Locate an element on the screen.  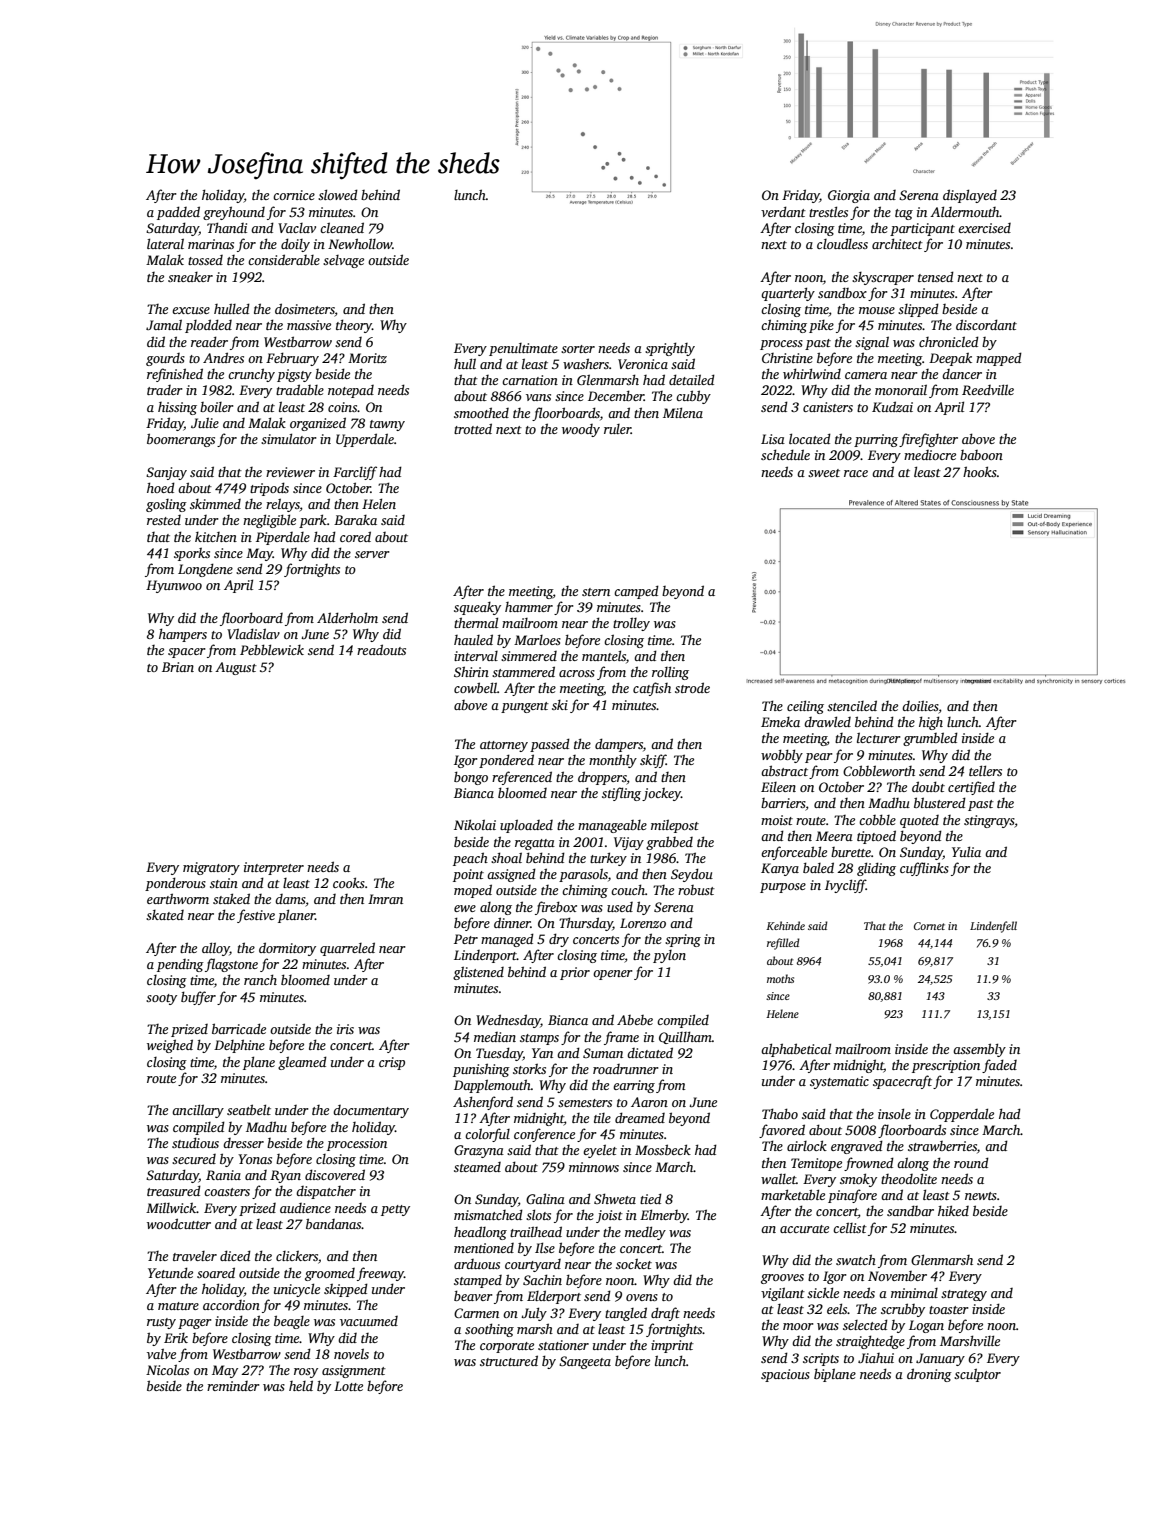
Alderholm is located at coordinates (347, 617).
